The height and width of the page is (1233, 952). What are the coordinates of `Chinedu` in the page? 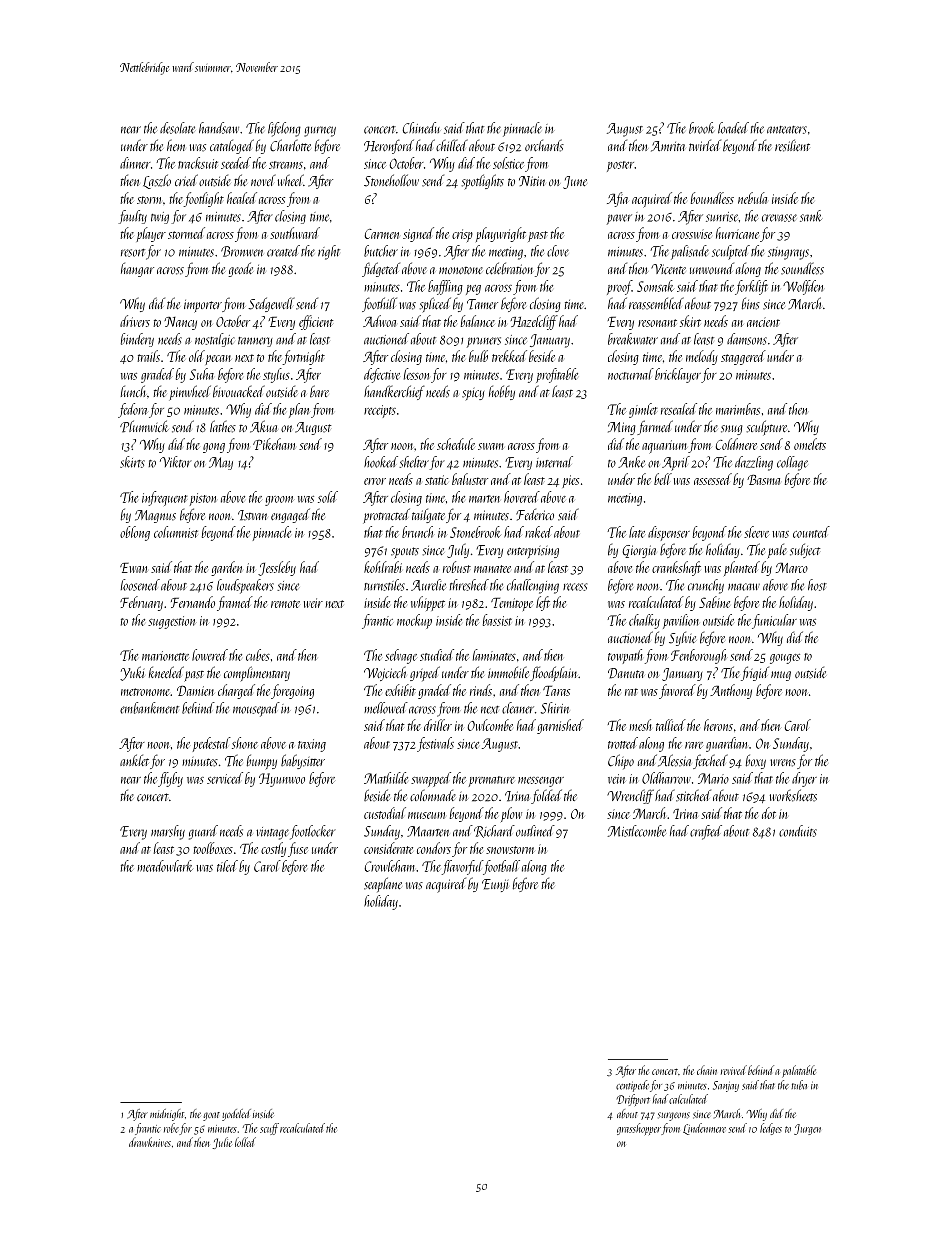 It's located at (421, 128).
